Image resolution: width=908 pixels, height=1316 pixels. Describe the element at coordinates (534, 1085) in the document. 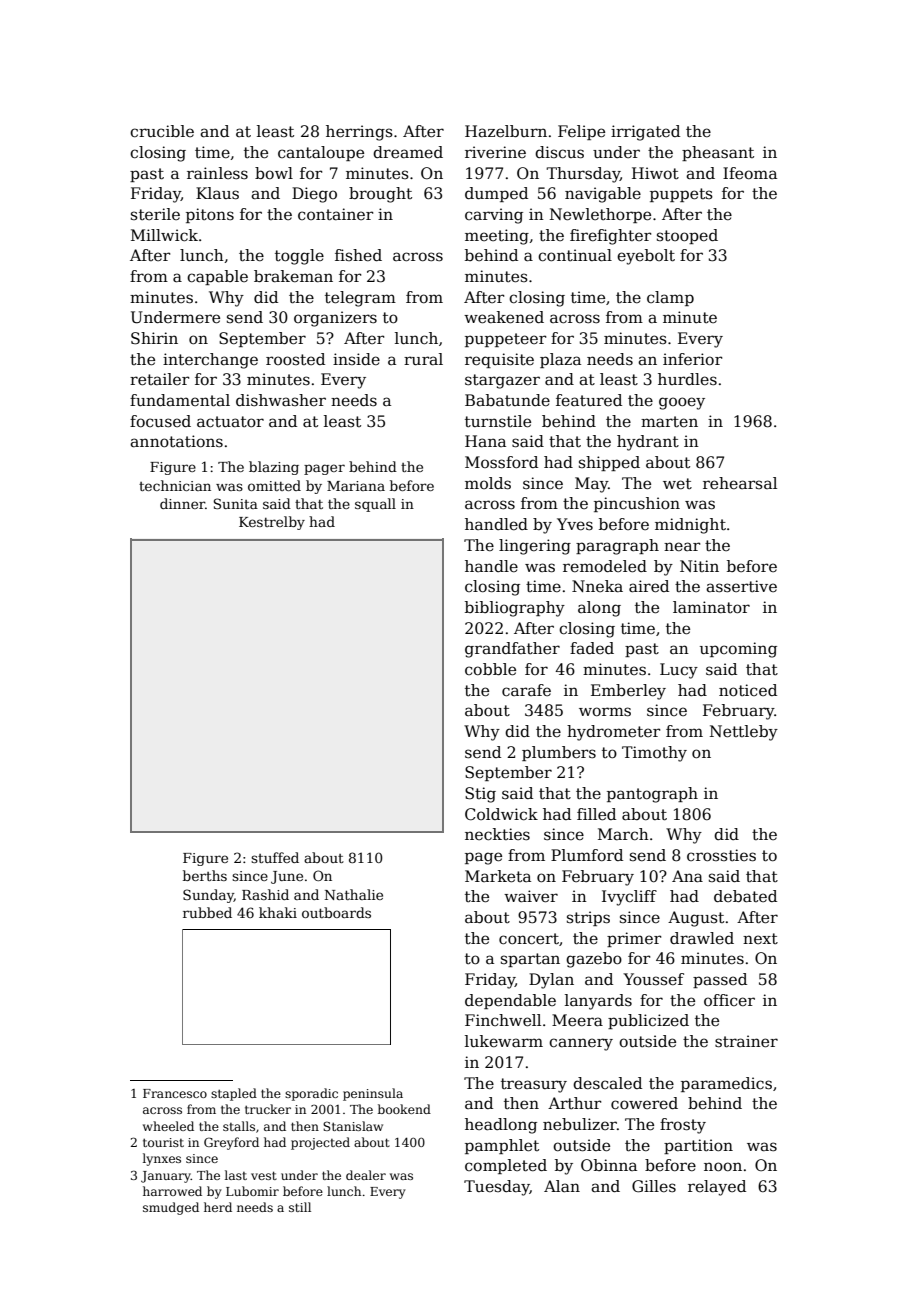

I see `treasury` at that location.
